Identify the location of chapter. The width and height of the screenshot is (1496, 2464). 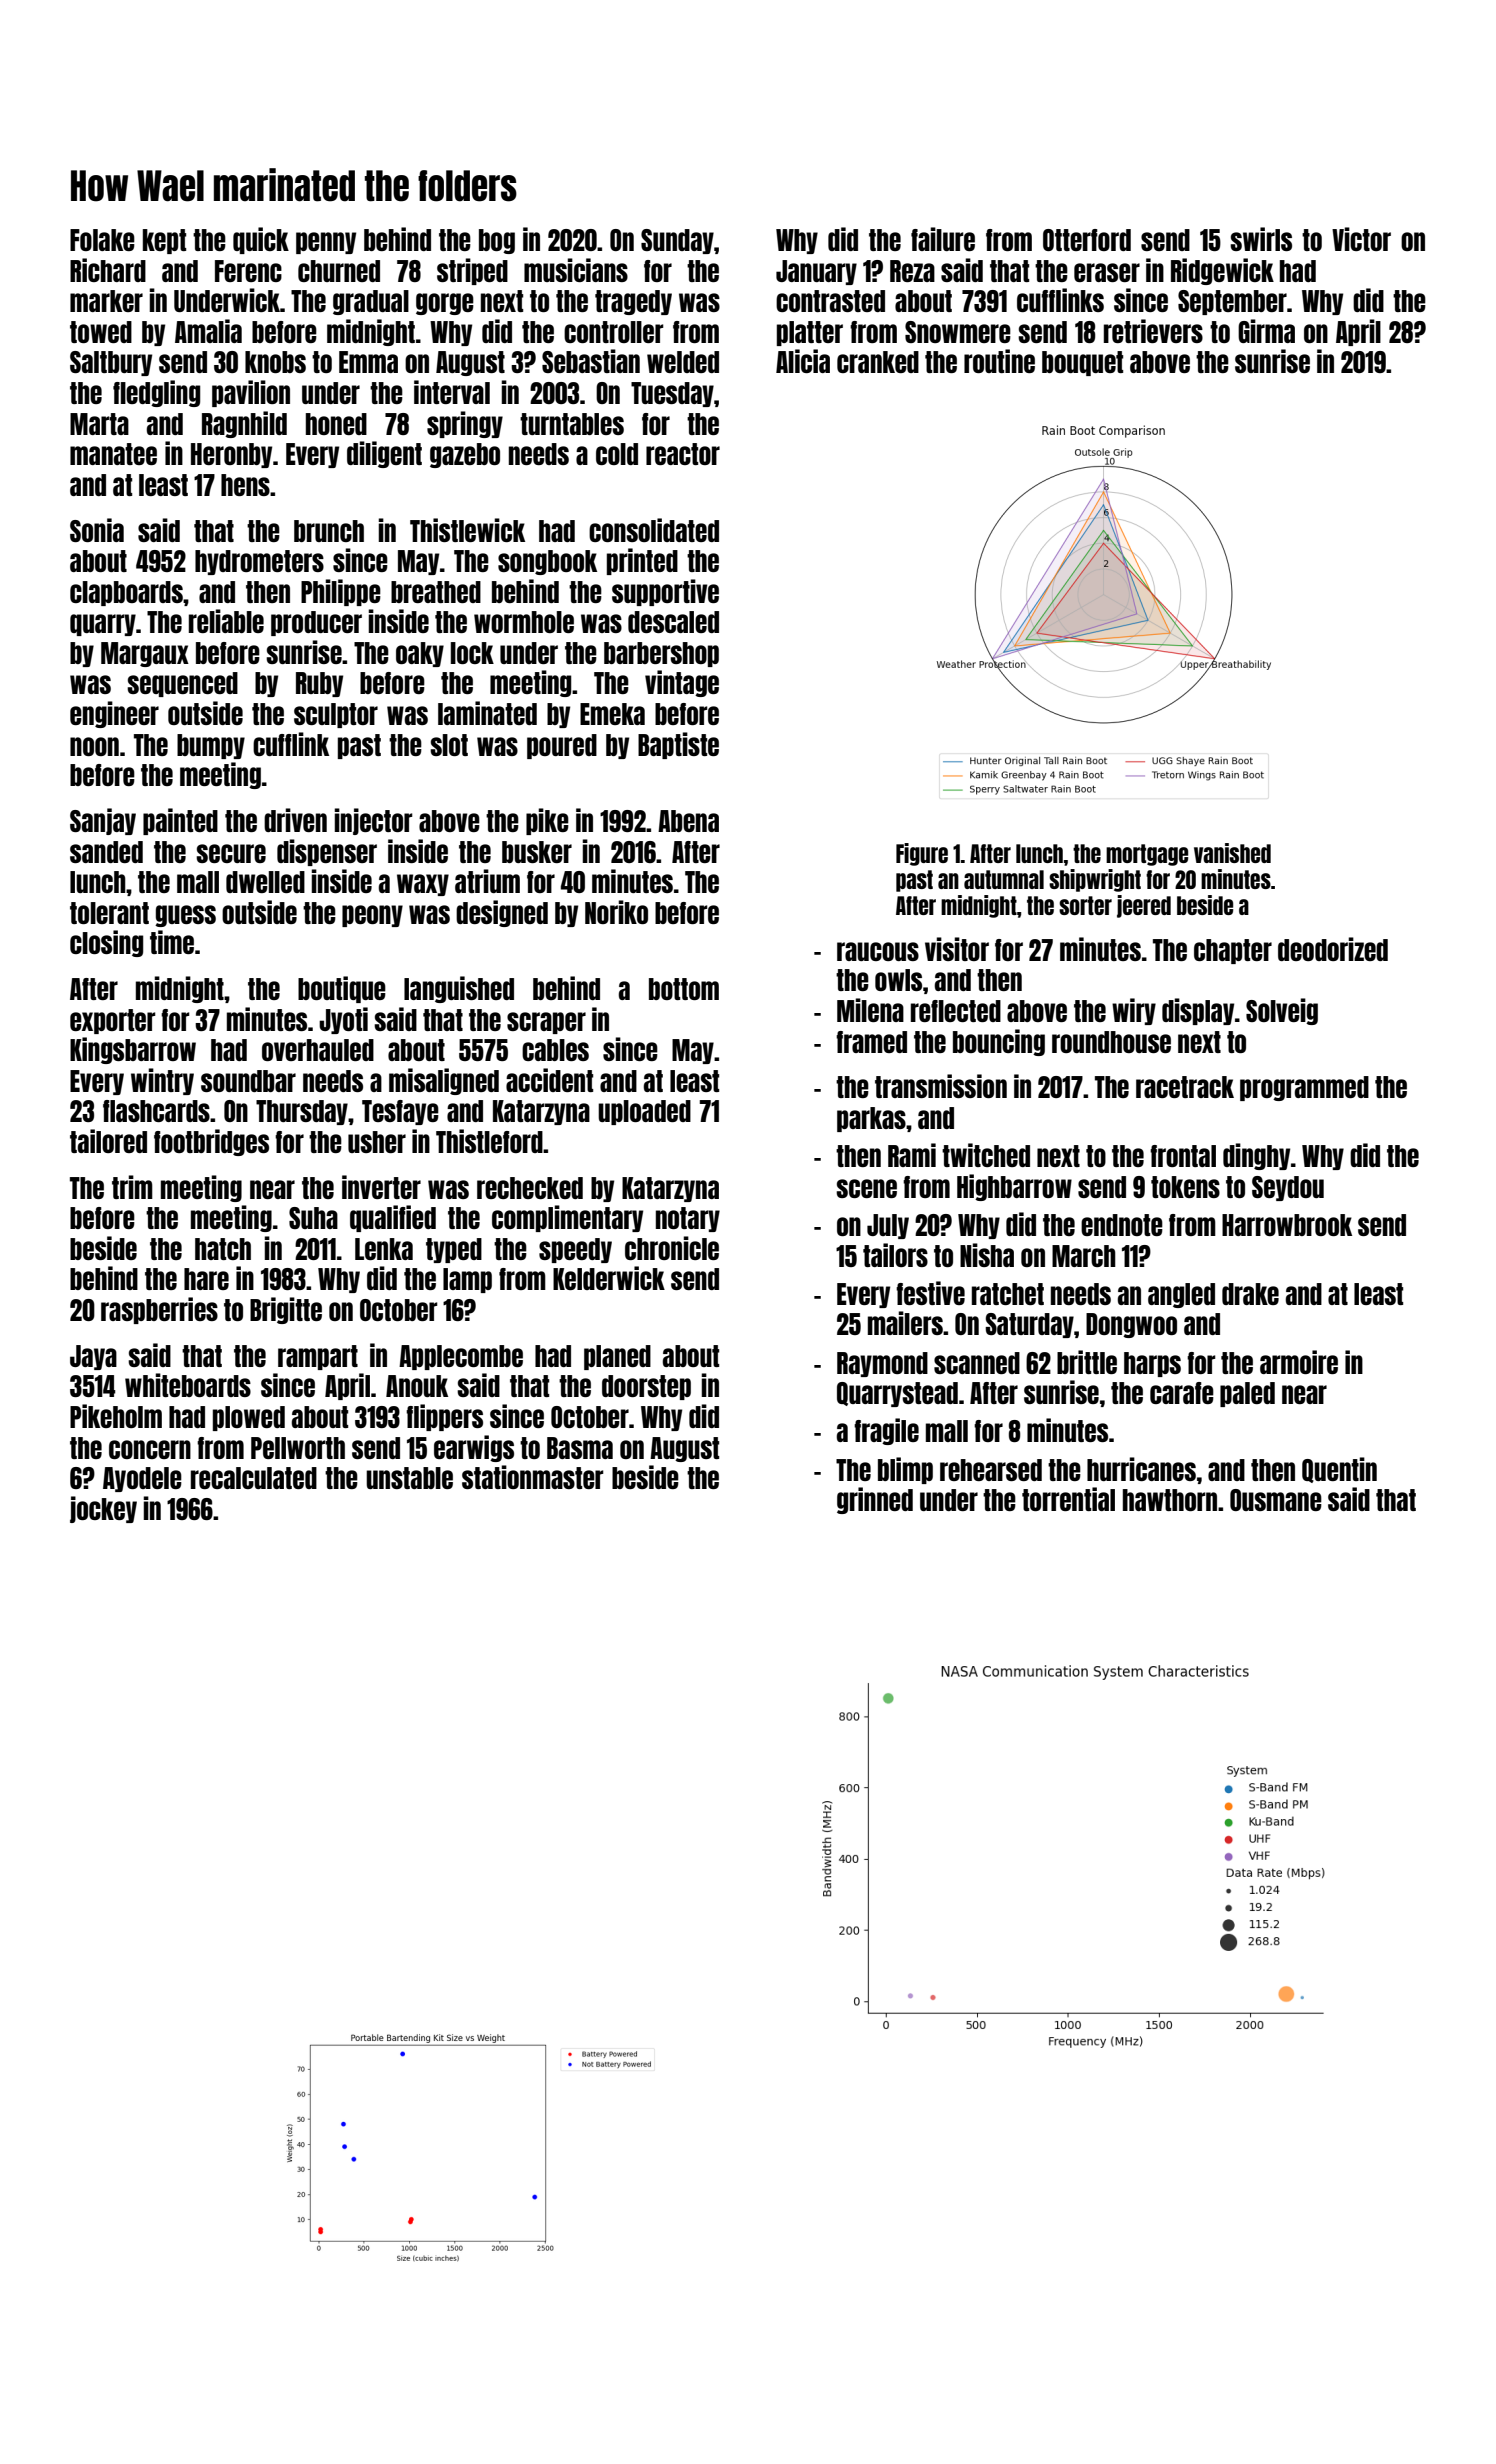
(1233, 951).
